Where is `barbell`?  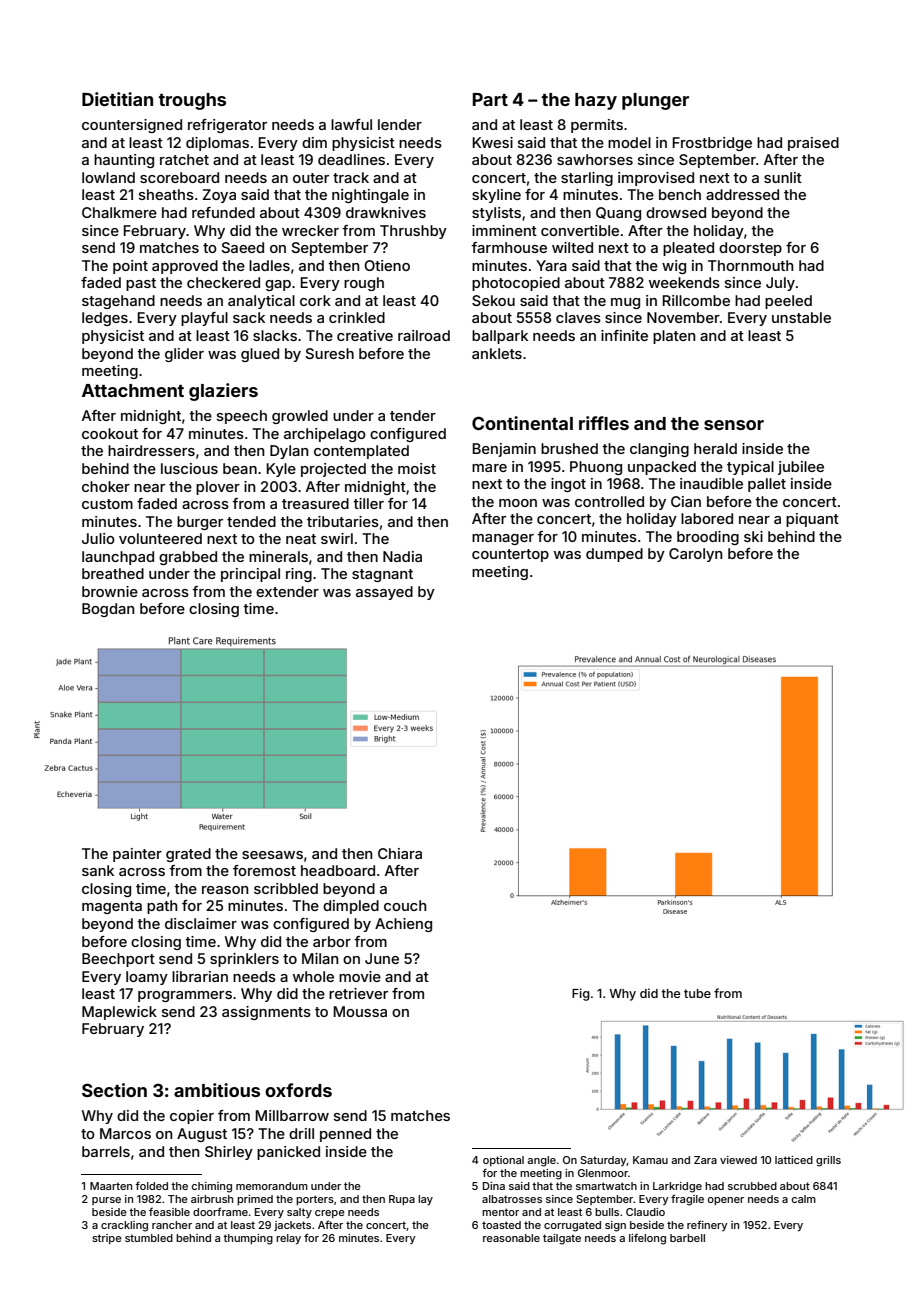 barbell is located at coordinates (687, 1238).
